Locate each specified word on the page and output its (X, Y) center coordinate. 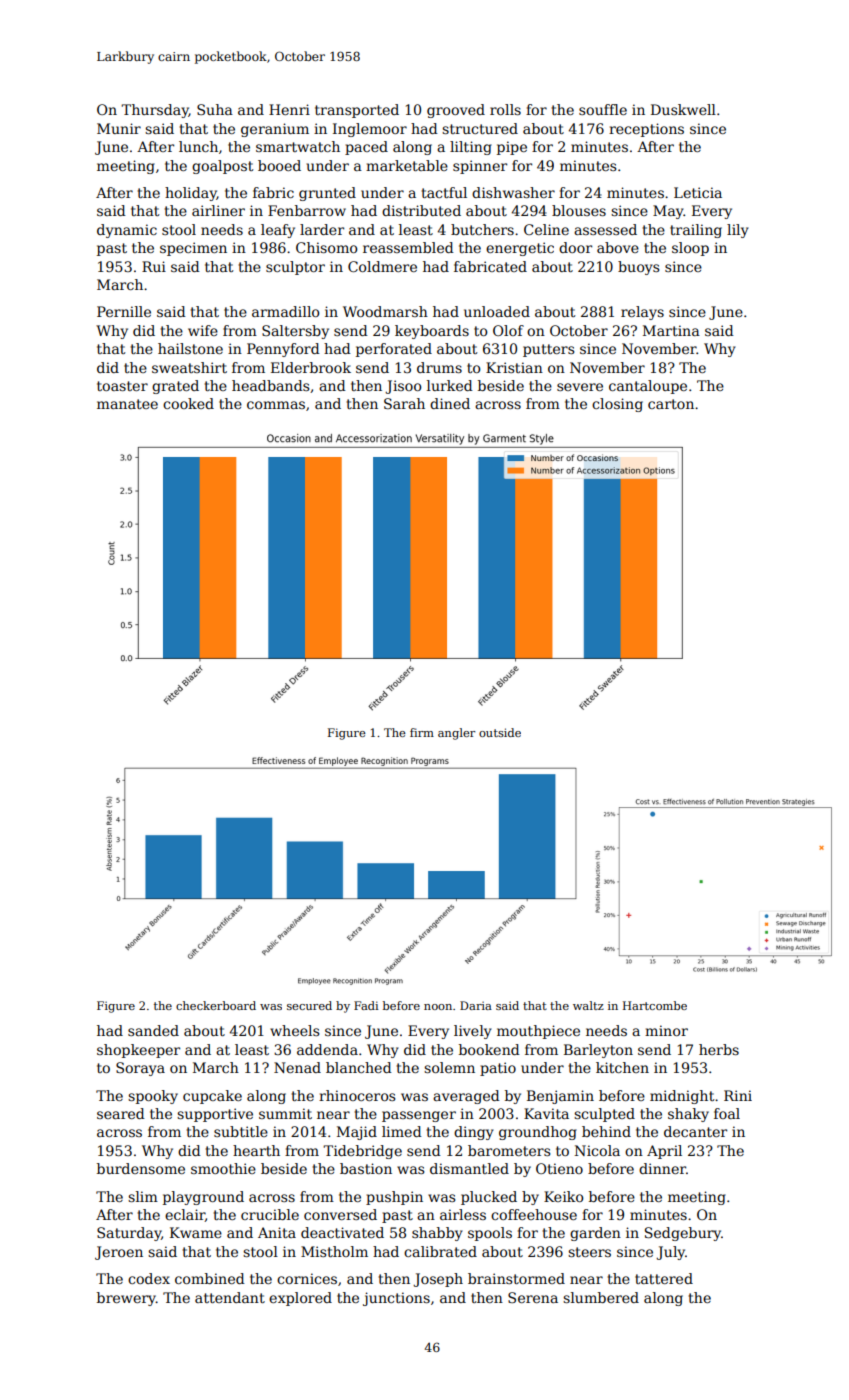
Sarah (404, 403)
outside (500, 732)
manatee (127, 404)
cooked (188, 403)
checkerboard (216, 1005)
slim (143, 1196)
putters (548, 350)
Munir (119, 128)
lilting (471, 148)
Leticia (698, 192)
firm (422, 732)
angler (456, 734)
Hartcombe (655, 1005)
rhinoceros (357, 1095)
